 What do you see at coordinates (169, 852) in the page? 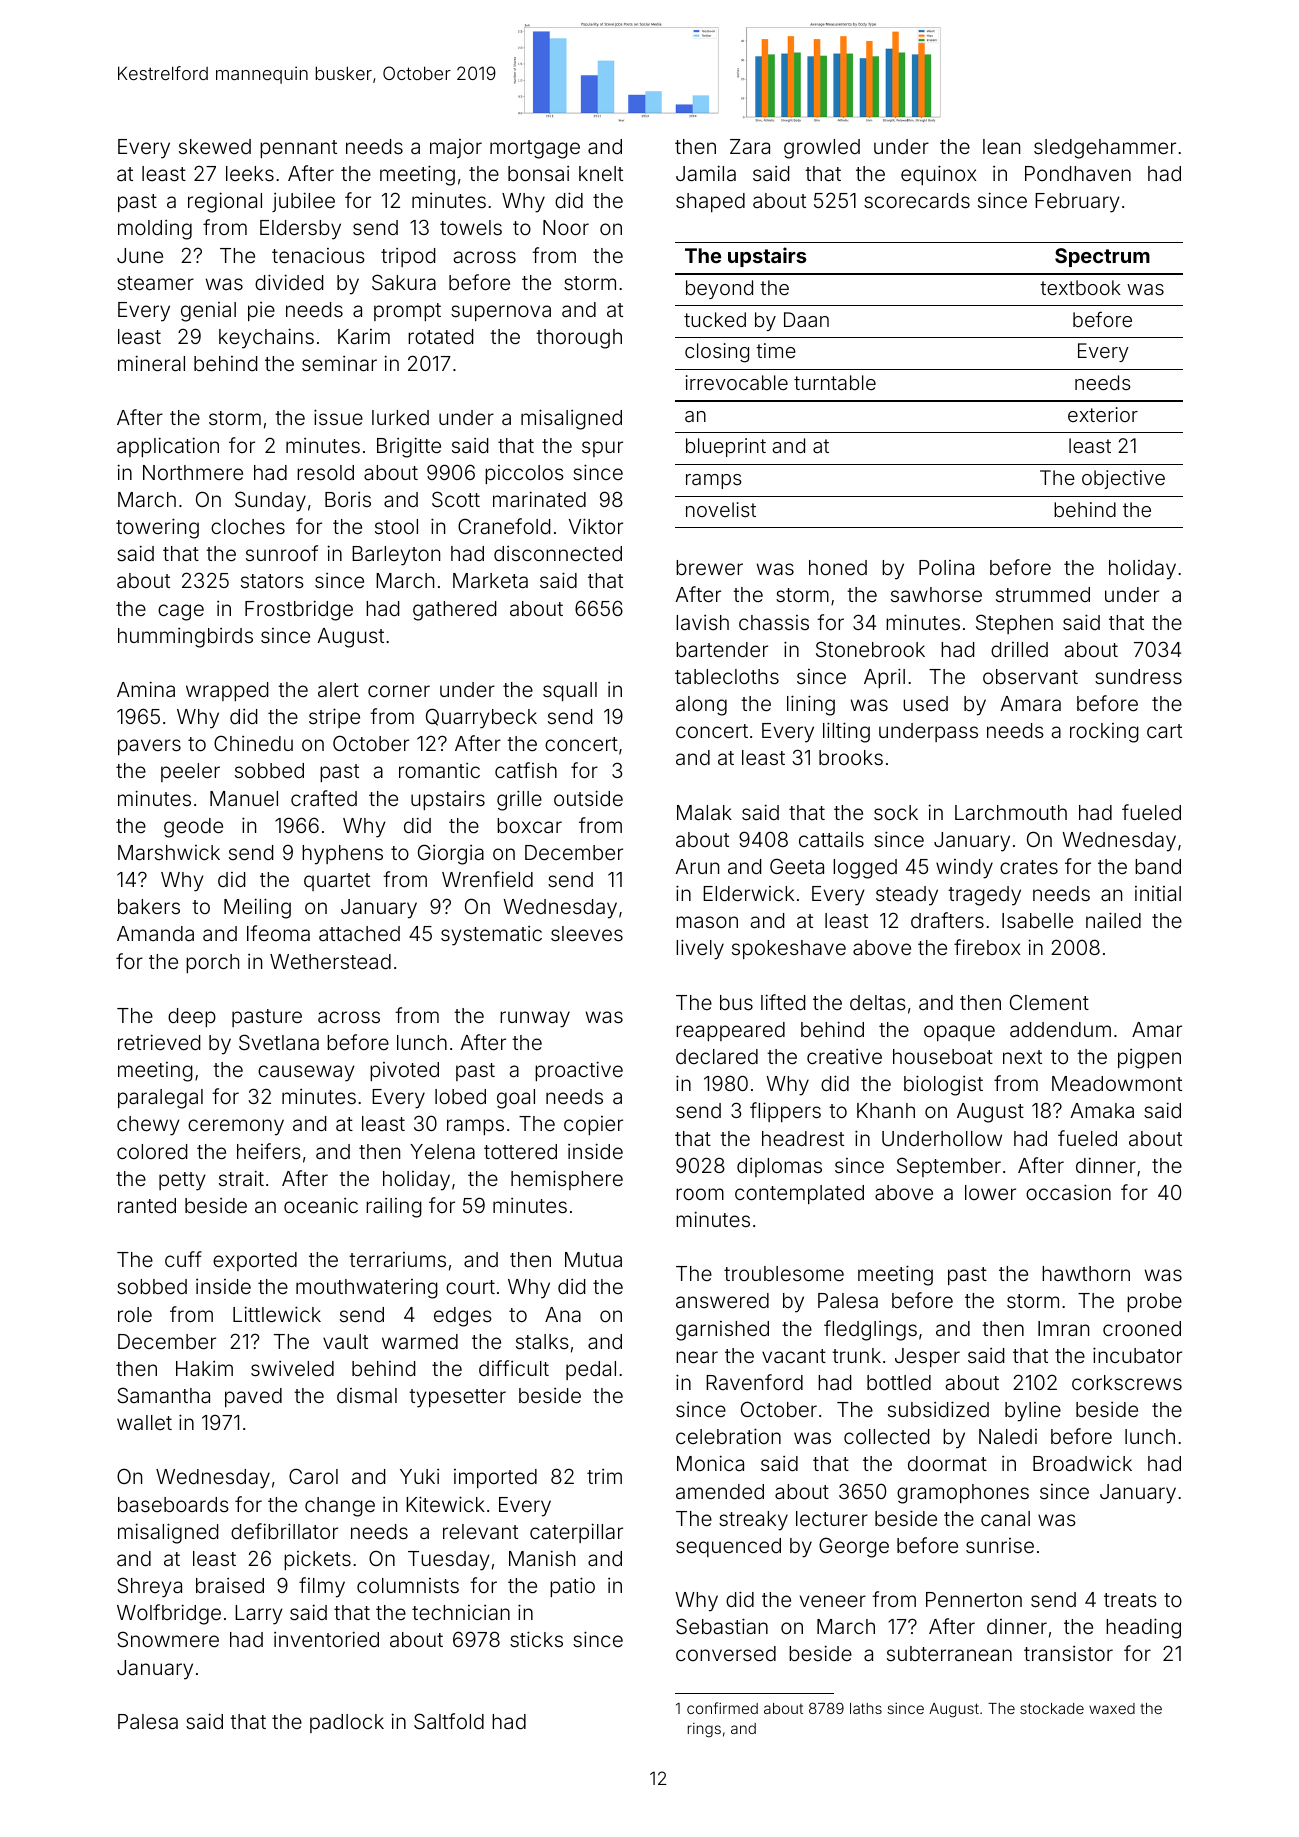
I see `Marshwick` at bounding box center [169, 852].
